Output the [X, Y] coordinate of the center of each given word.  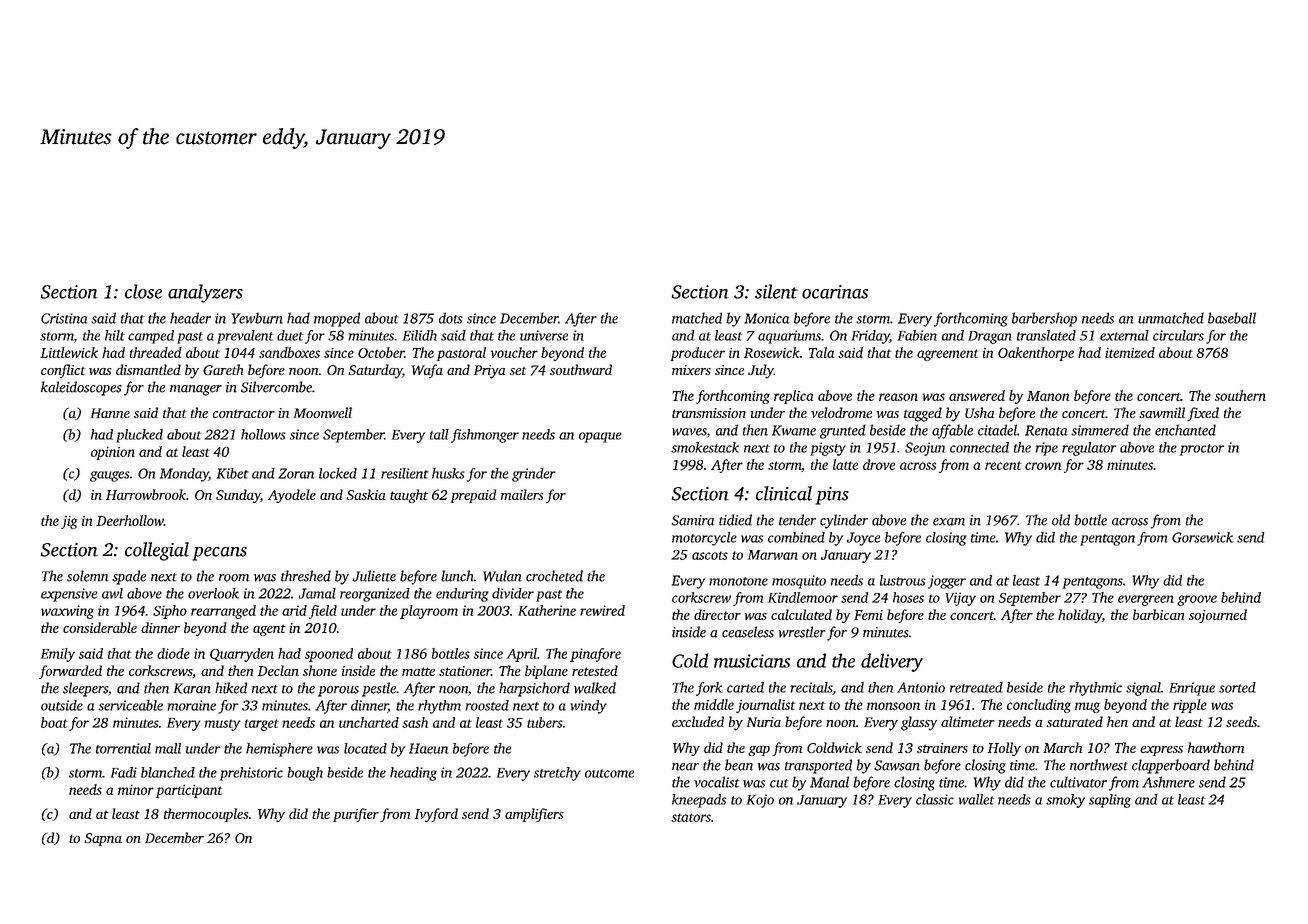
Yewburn [257, 318]
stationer [465, 671]
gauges [110, 476]
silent [776, 291]
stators [691, 817]
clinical [784, 493]
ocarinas [835, 292]
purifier [356, 815]
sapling [1110, 801]
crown [1043, 466]
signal [1143, 689]
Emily [58, 655]
